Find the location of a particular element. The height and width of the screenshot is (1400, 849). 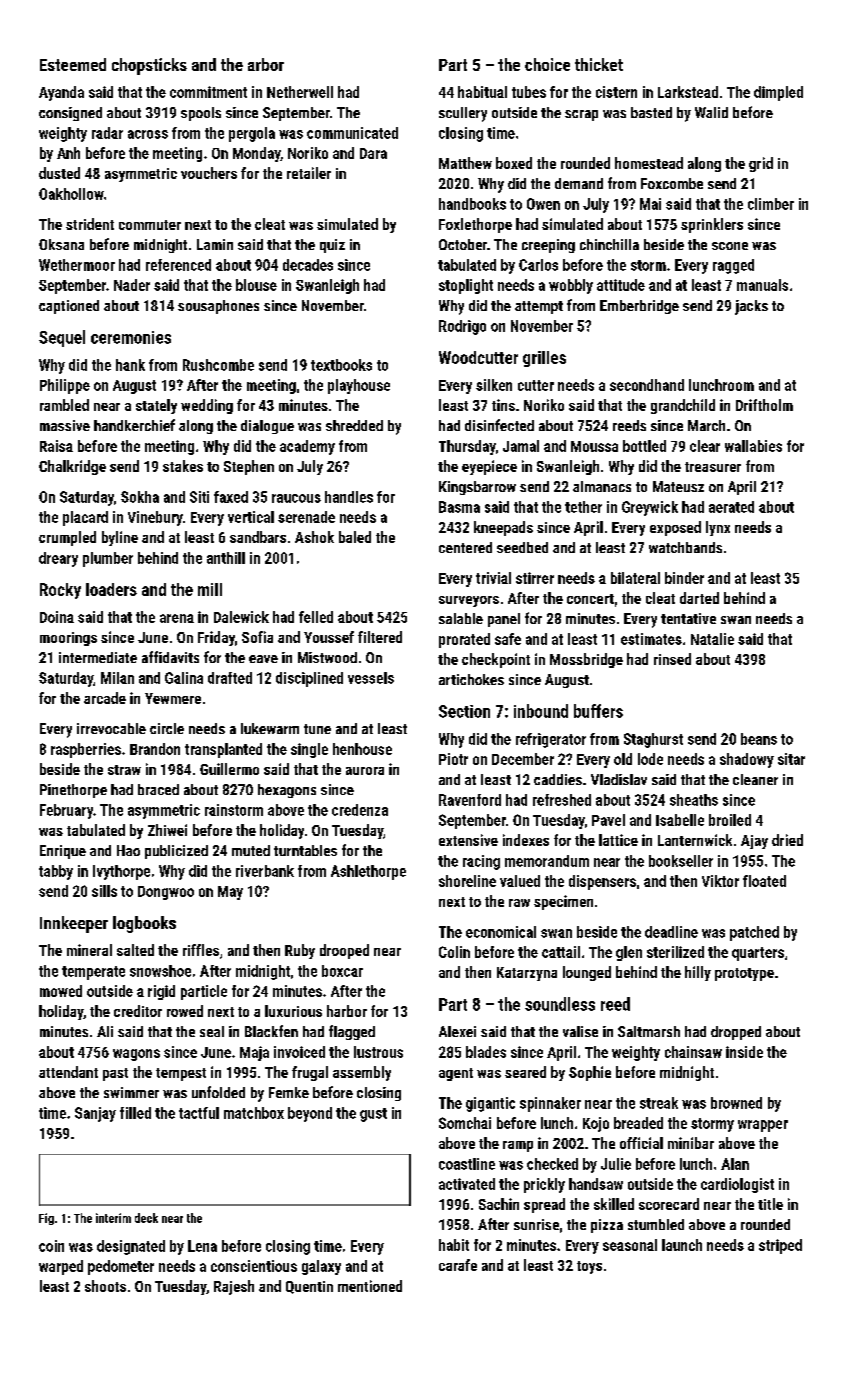

handkerchief is located at coordinates (134, 425).
